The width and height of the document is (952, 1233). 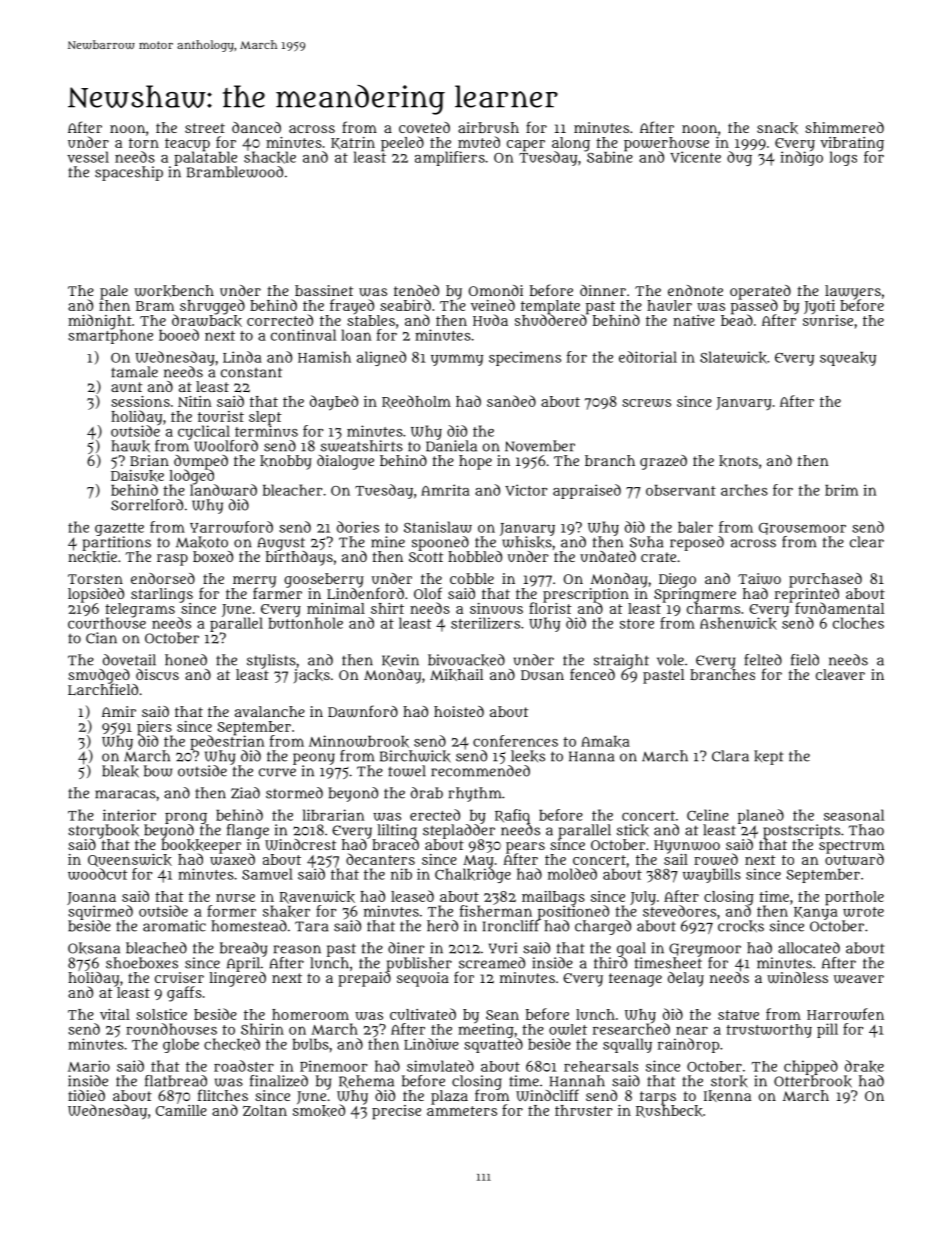 I want to click on Thao, so click(x=866, y=830).
